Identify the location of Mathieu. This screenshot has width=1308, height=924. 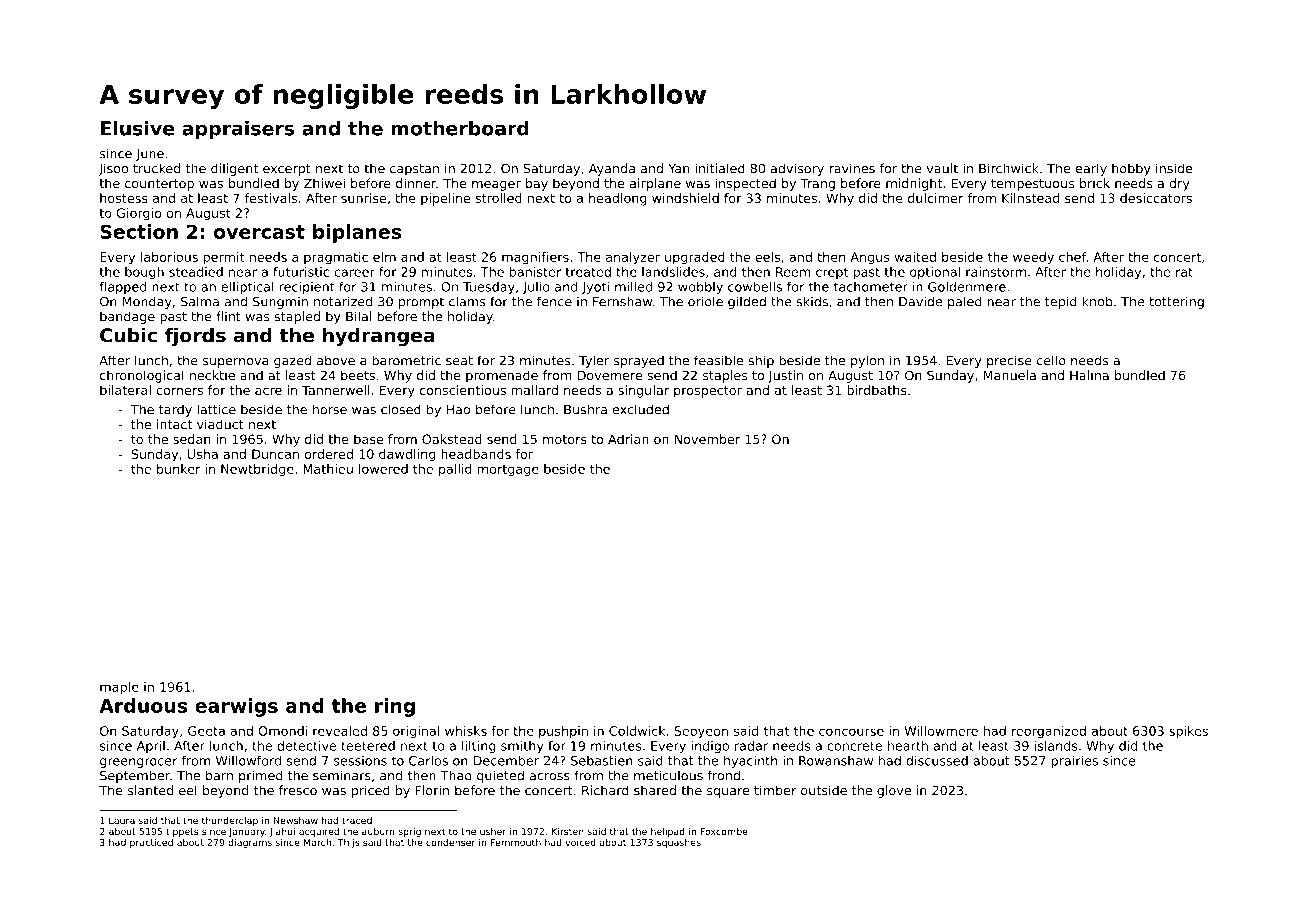
(328, 469).
